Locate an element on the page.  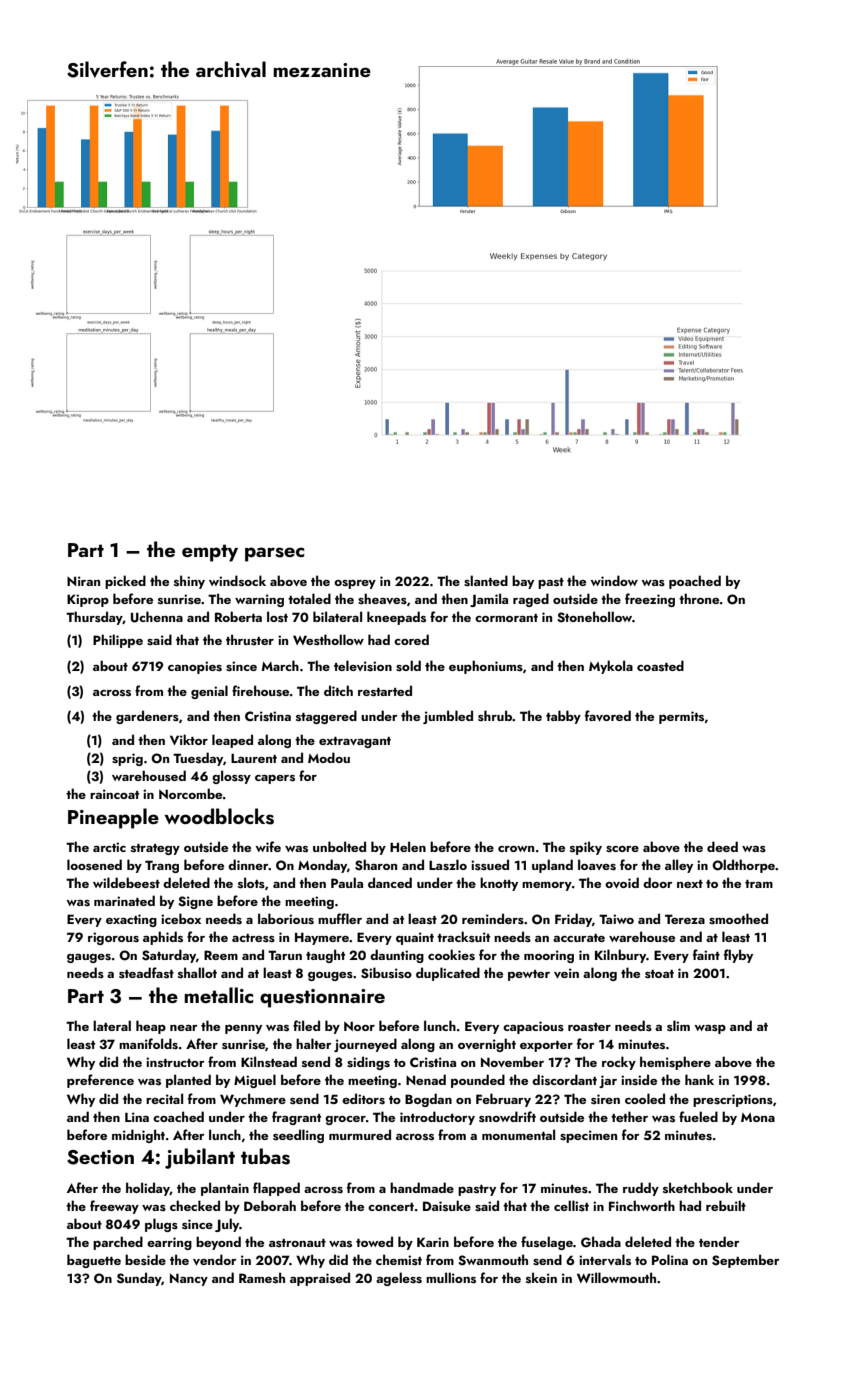
Stonehollow is located at coordinates (594, 617).
